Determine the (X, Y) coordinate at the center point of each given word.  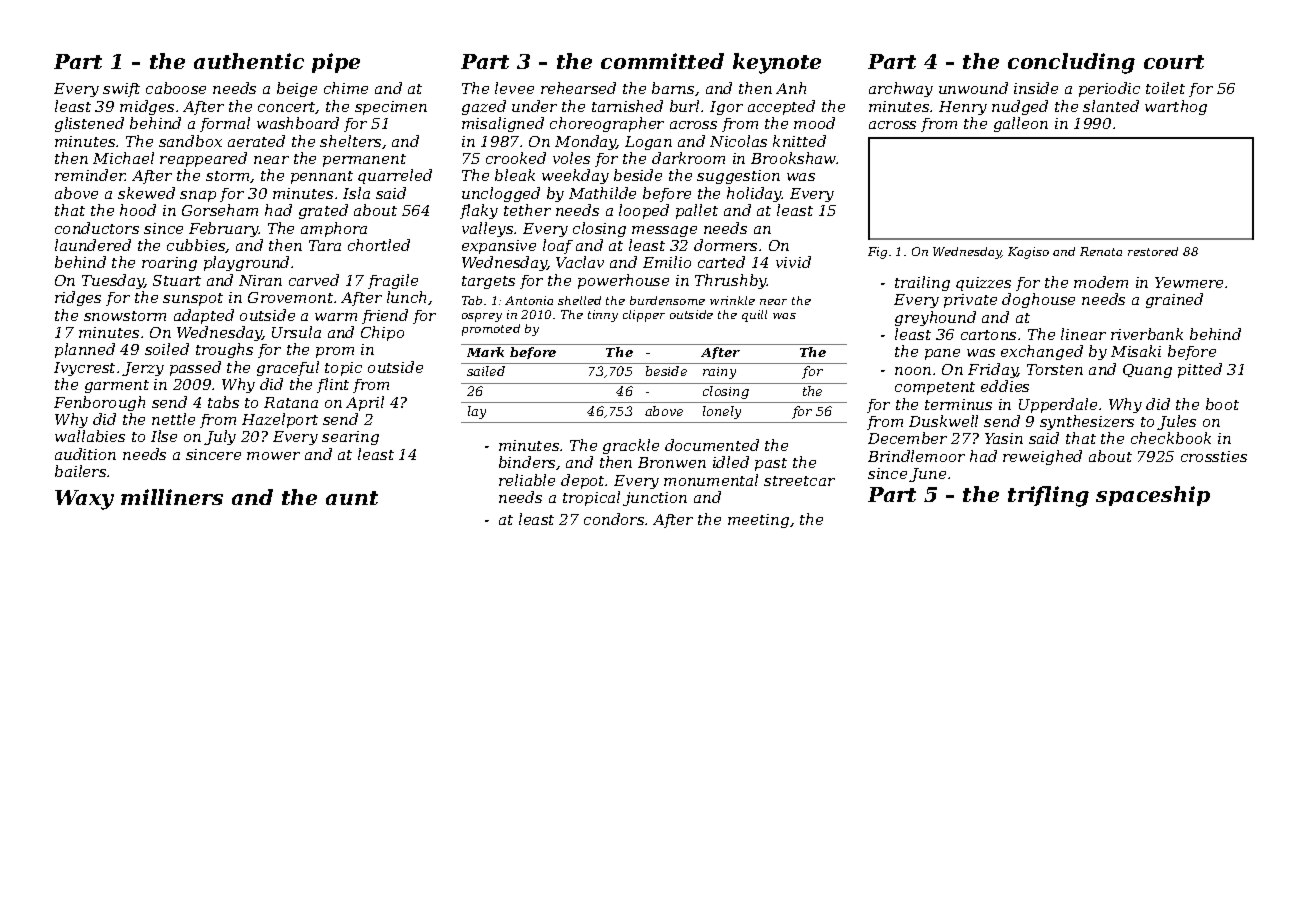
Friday (993, 370)
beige (297, 89)
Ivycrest (84, 369)
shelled (579, 300)
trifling (1048, 496)
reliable (527, 480)
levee (514, 88)
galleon (1021, 124)
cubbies (196, 246)
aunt (352, 498)
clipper (644, 316)
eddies (1005, 386)
